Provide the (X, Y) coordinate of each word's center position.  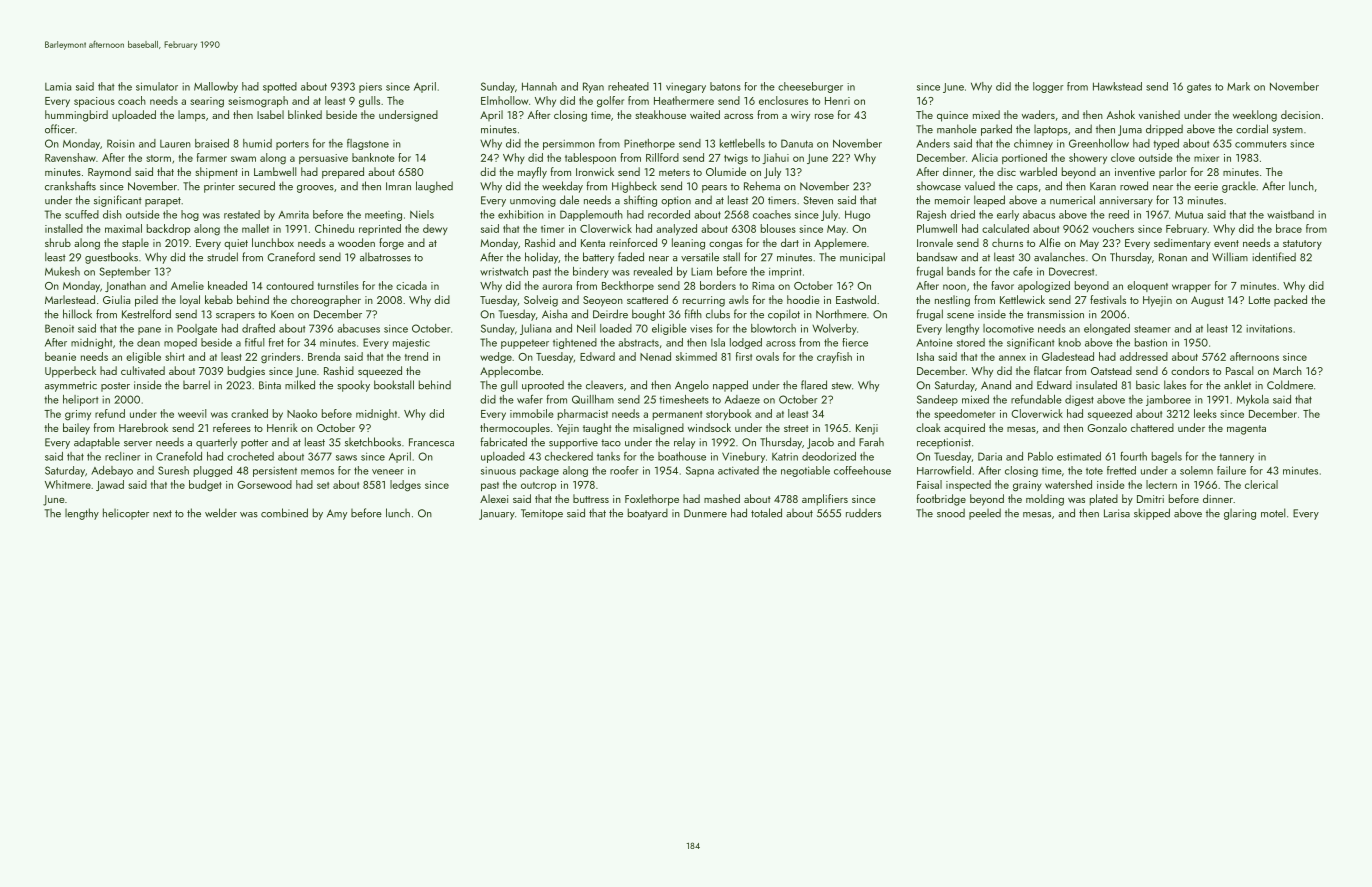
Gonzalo (1107, 427)
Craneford (291, 257)
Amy (337, 514)
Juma (1130, 130)
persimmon (569, 145)
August (1207, 301)
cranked (249, 413)
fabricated (503, 442)
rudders (863, 513)
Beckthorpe (628, 286)
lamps (191, 116)
